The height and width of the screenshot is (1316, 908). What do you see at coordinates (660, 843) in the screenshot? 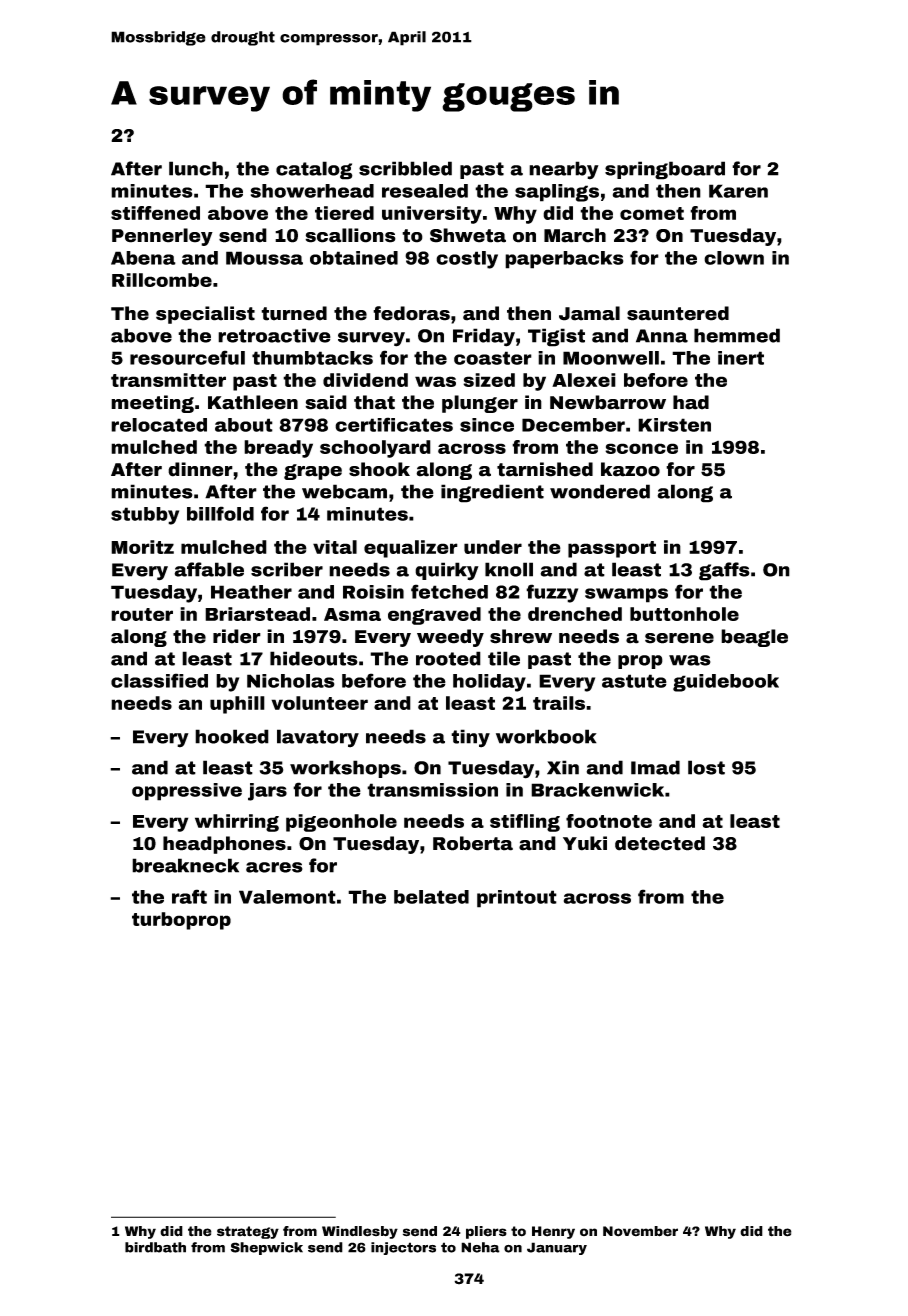
I see `detected` at bounding box center [660, 843].
